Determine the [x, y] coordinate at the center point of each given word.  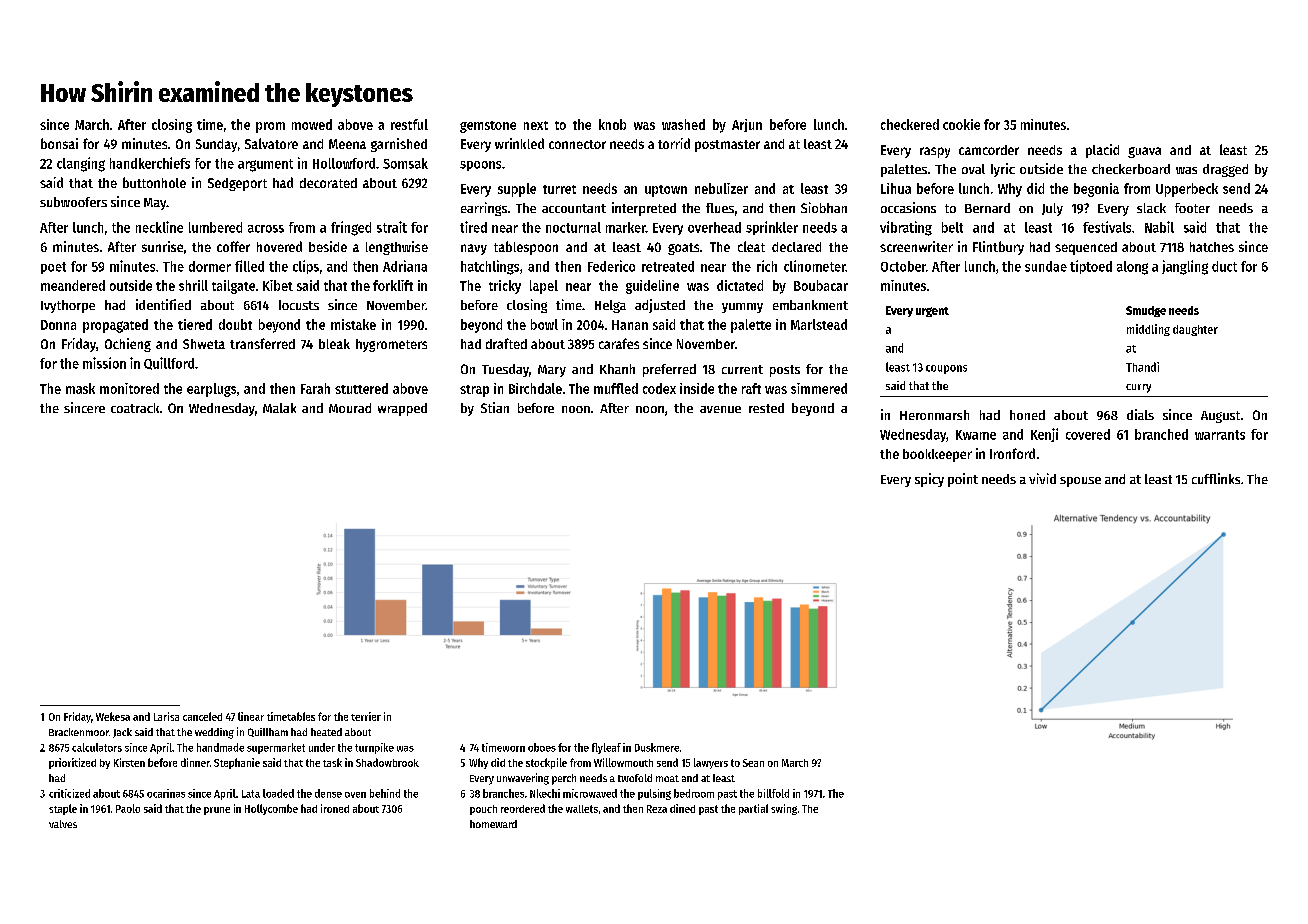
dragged [1225, 170]
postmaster [727, 146]
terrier [366, 716]
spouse [1080, 482]
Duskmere [657, 747]
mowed [312, 124]
